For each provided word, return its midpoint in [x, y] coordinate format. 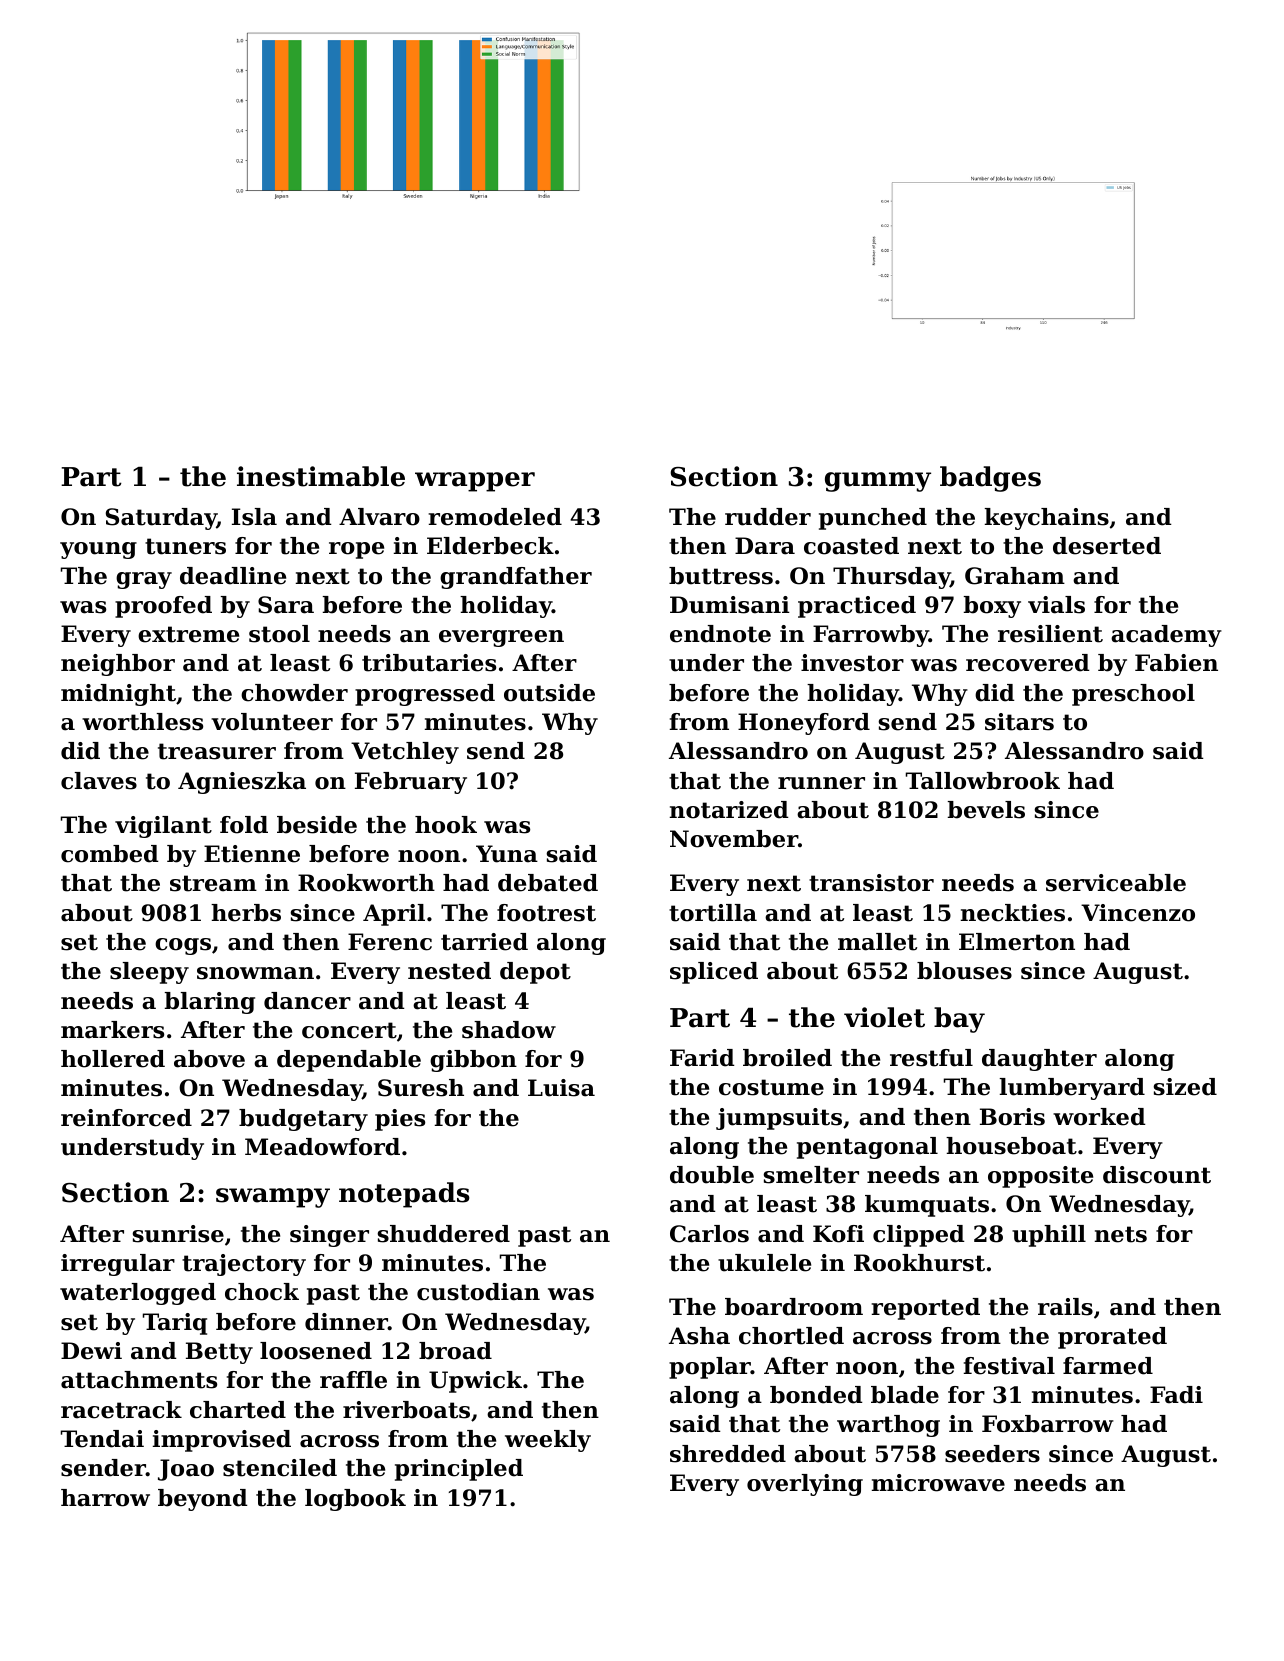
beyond [203, 1500]
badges [990, 479]
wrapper [475, 482]
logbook [355, 1500]
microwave [938, 1483]
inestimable [321, 476]
